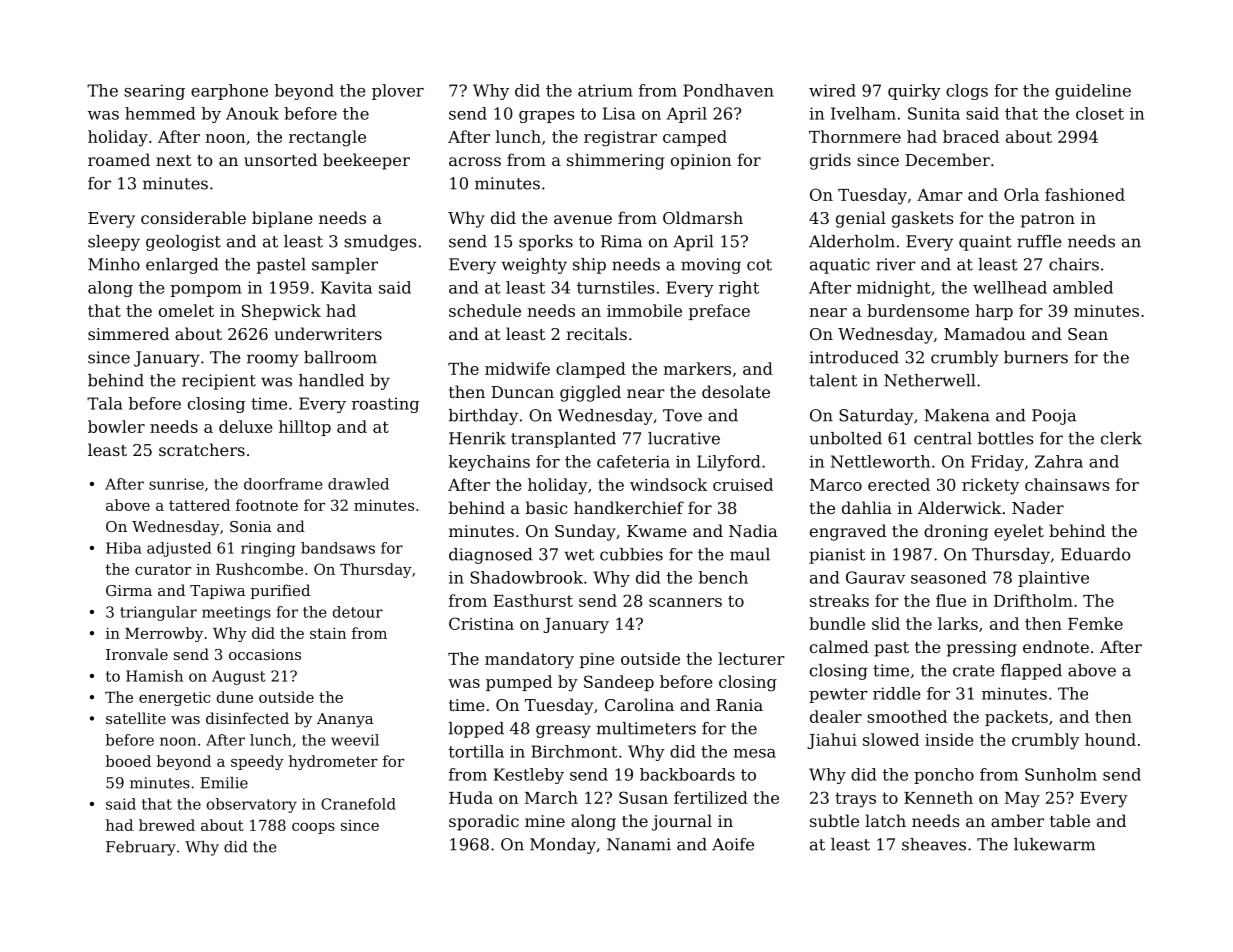 Image resolution: width=1233 pixels, height=952 pixels. What do you see at coordinates (934, 844) in the image?
I see `sheaves` at bounding box center [934, 844].
